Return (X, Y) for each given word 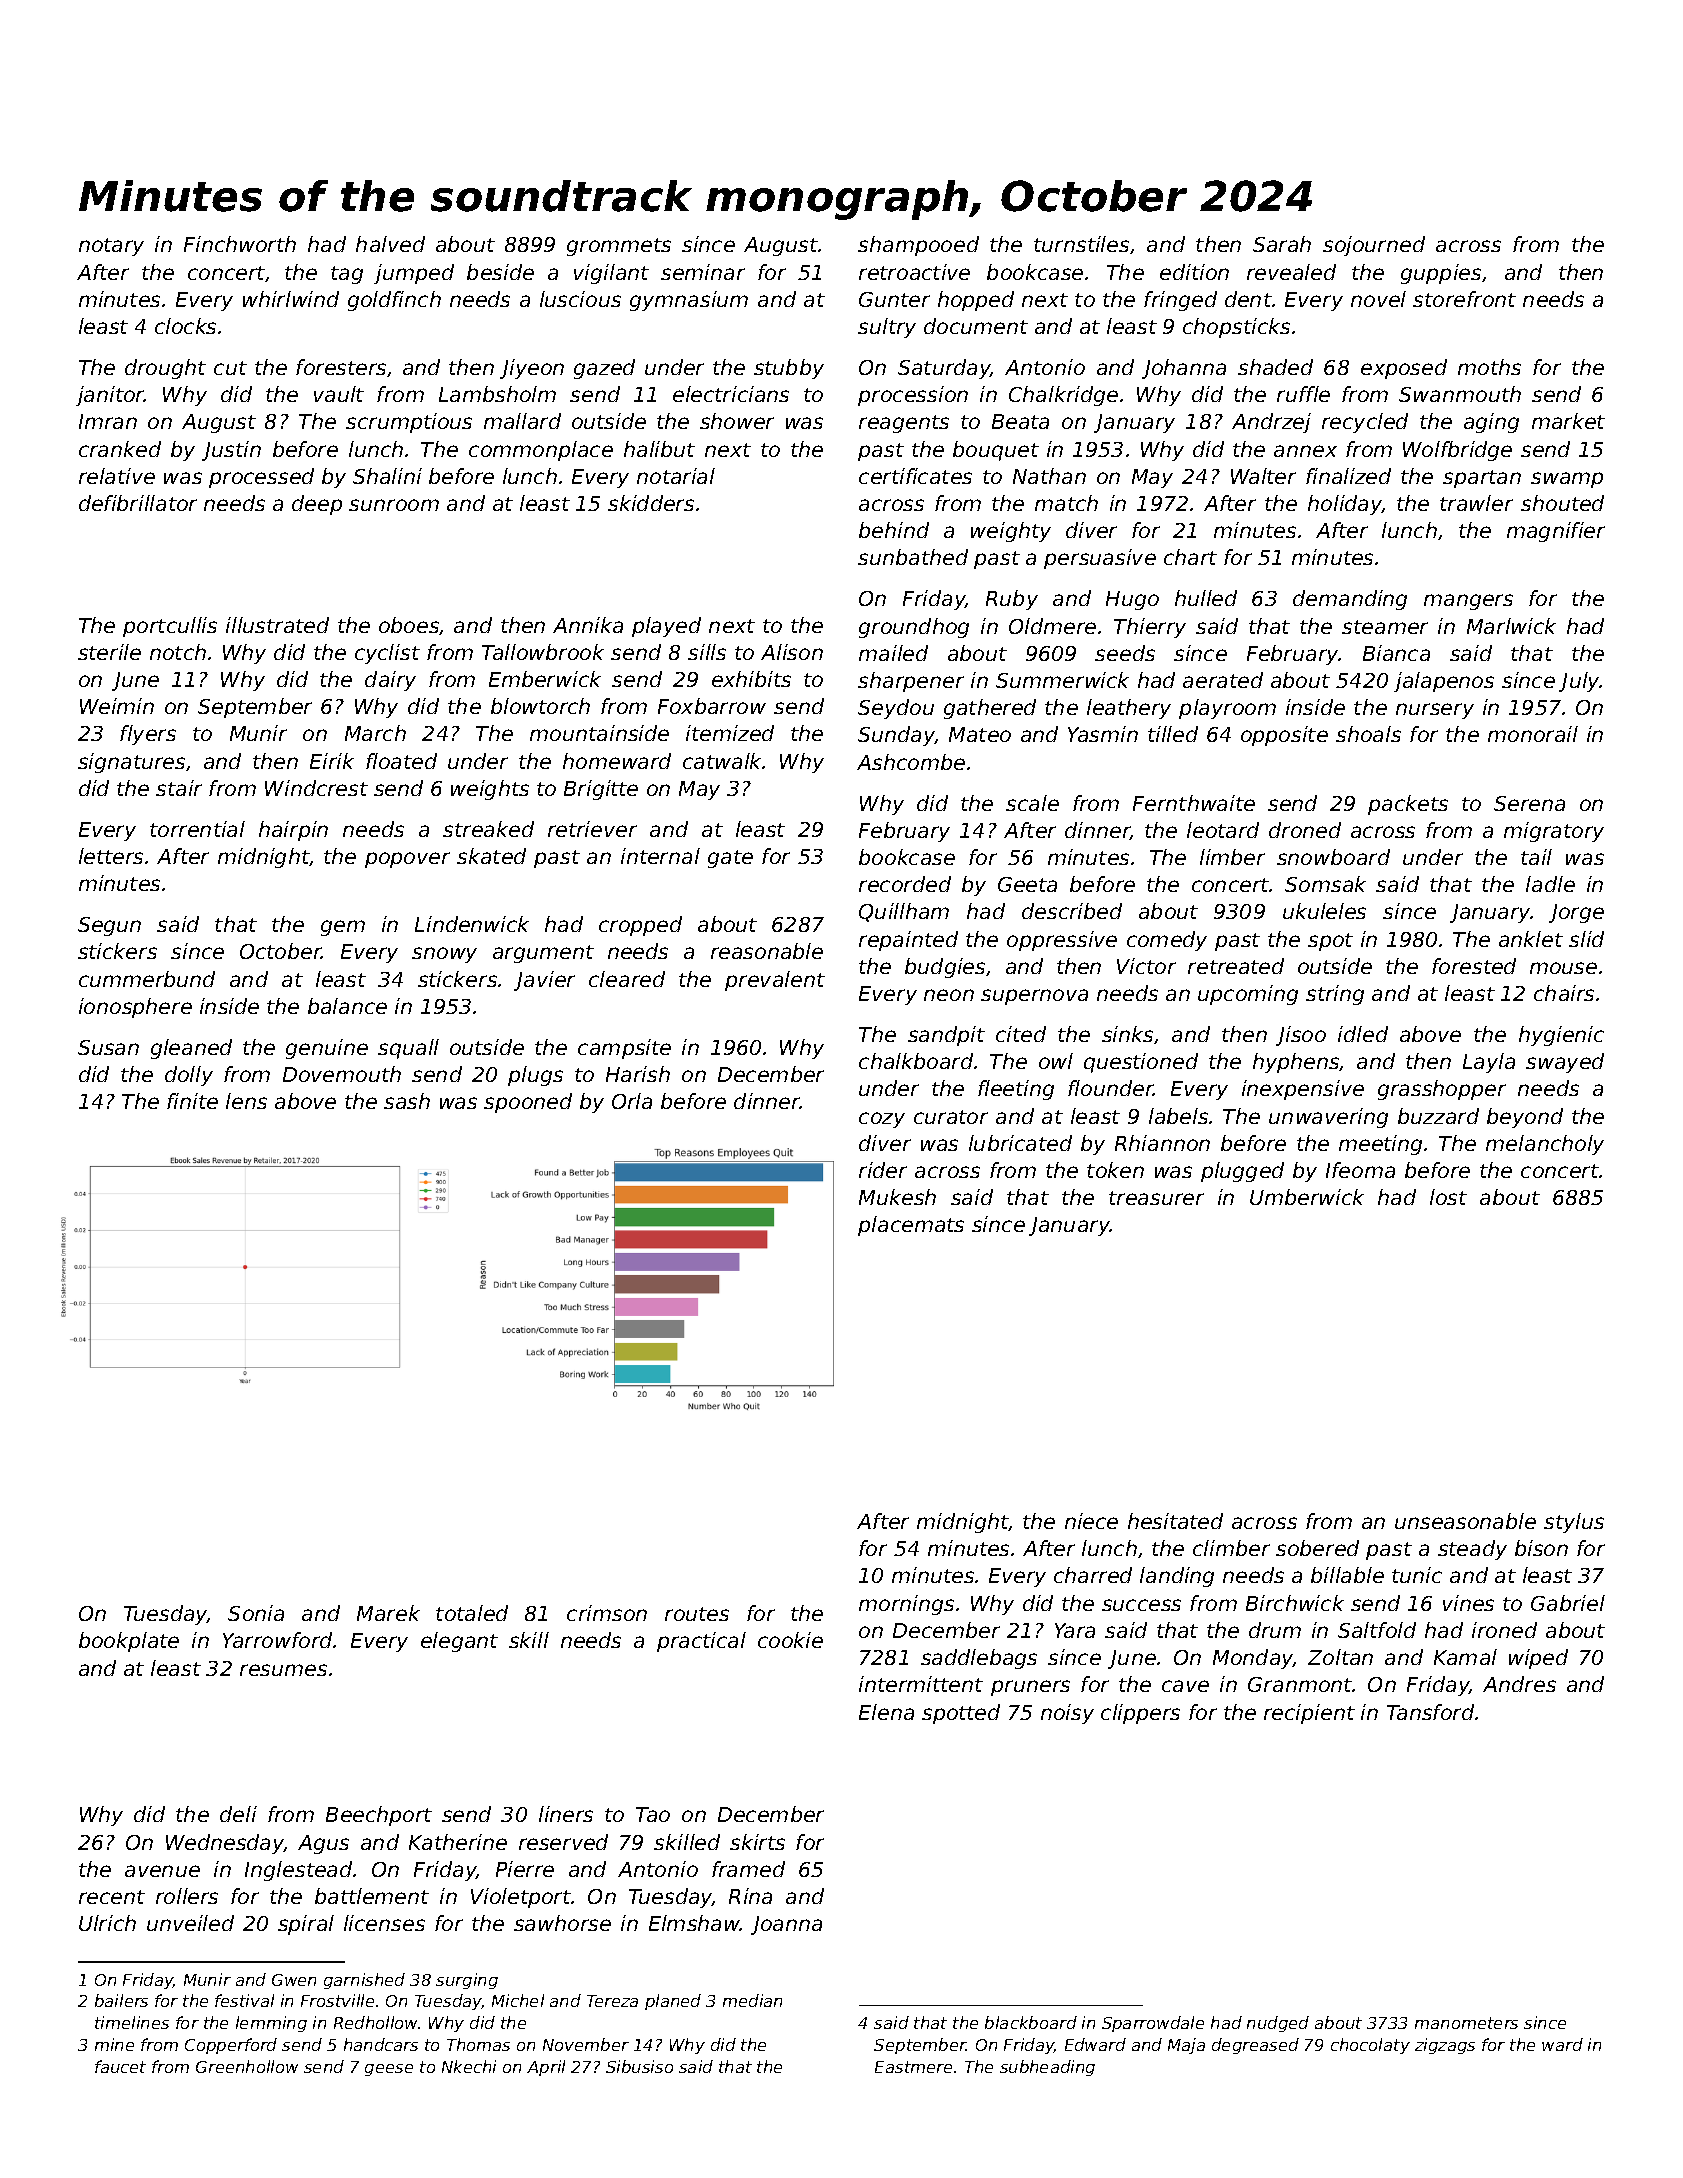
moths (1489, 367)
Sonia (256, 1613)
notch (178, 652)
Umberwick (1307, 1197)
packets (1408, 805)
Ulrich (107, 1923)
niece (1091, 1521)
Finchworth (240, 244)
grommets (619, 247)
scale (1032, 803)
